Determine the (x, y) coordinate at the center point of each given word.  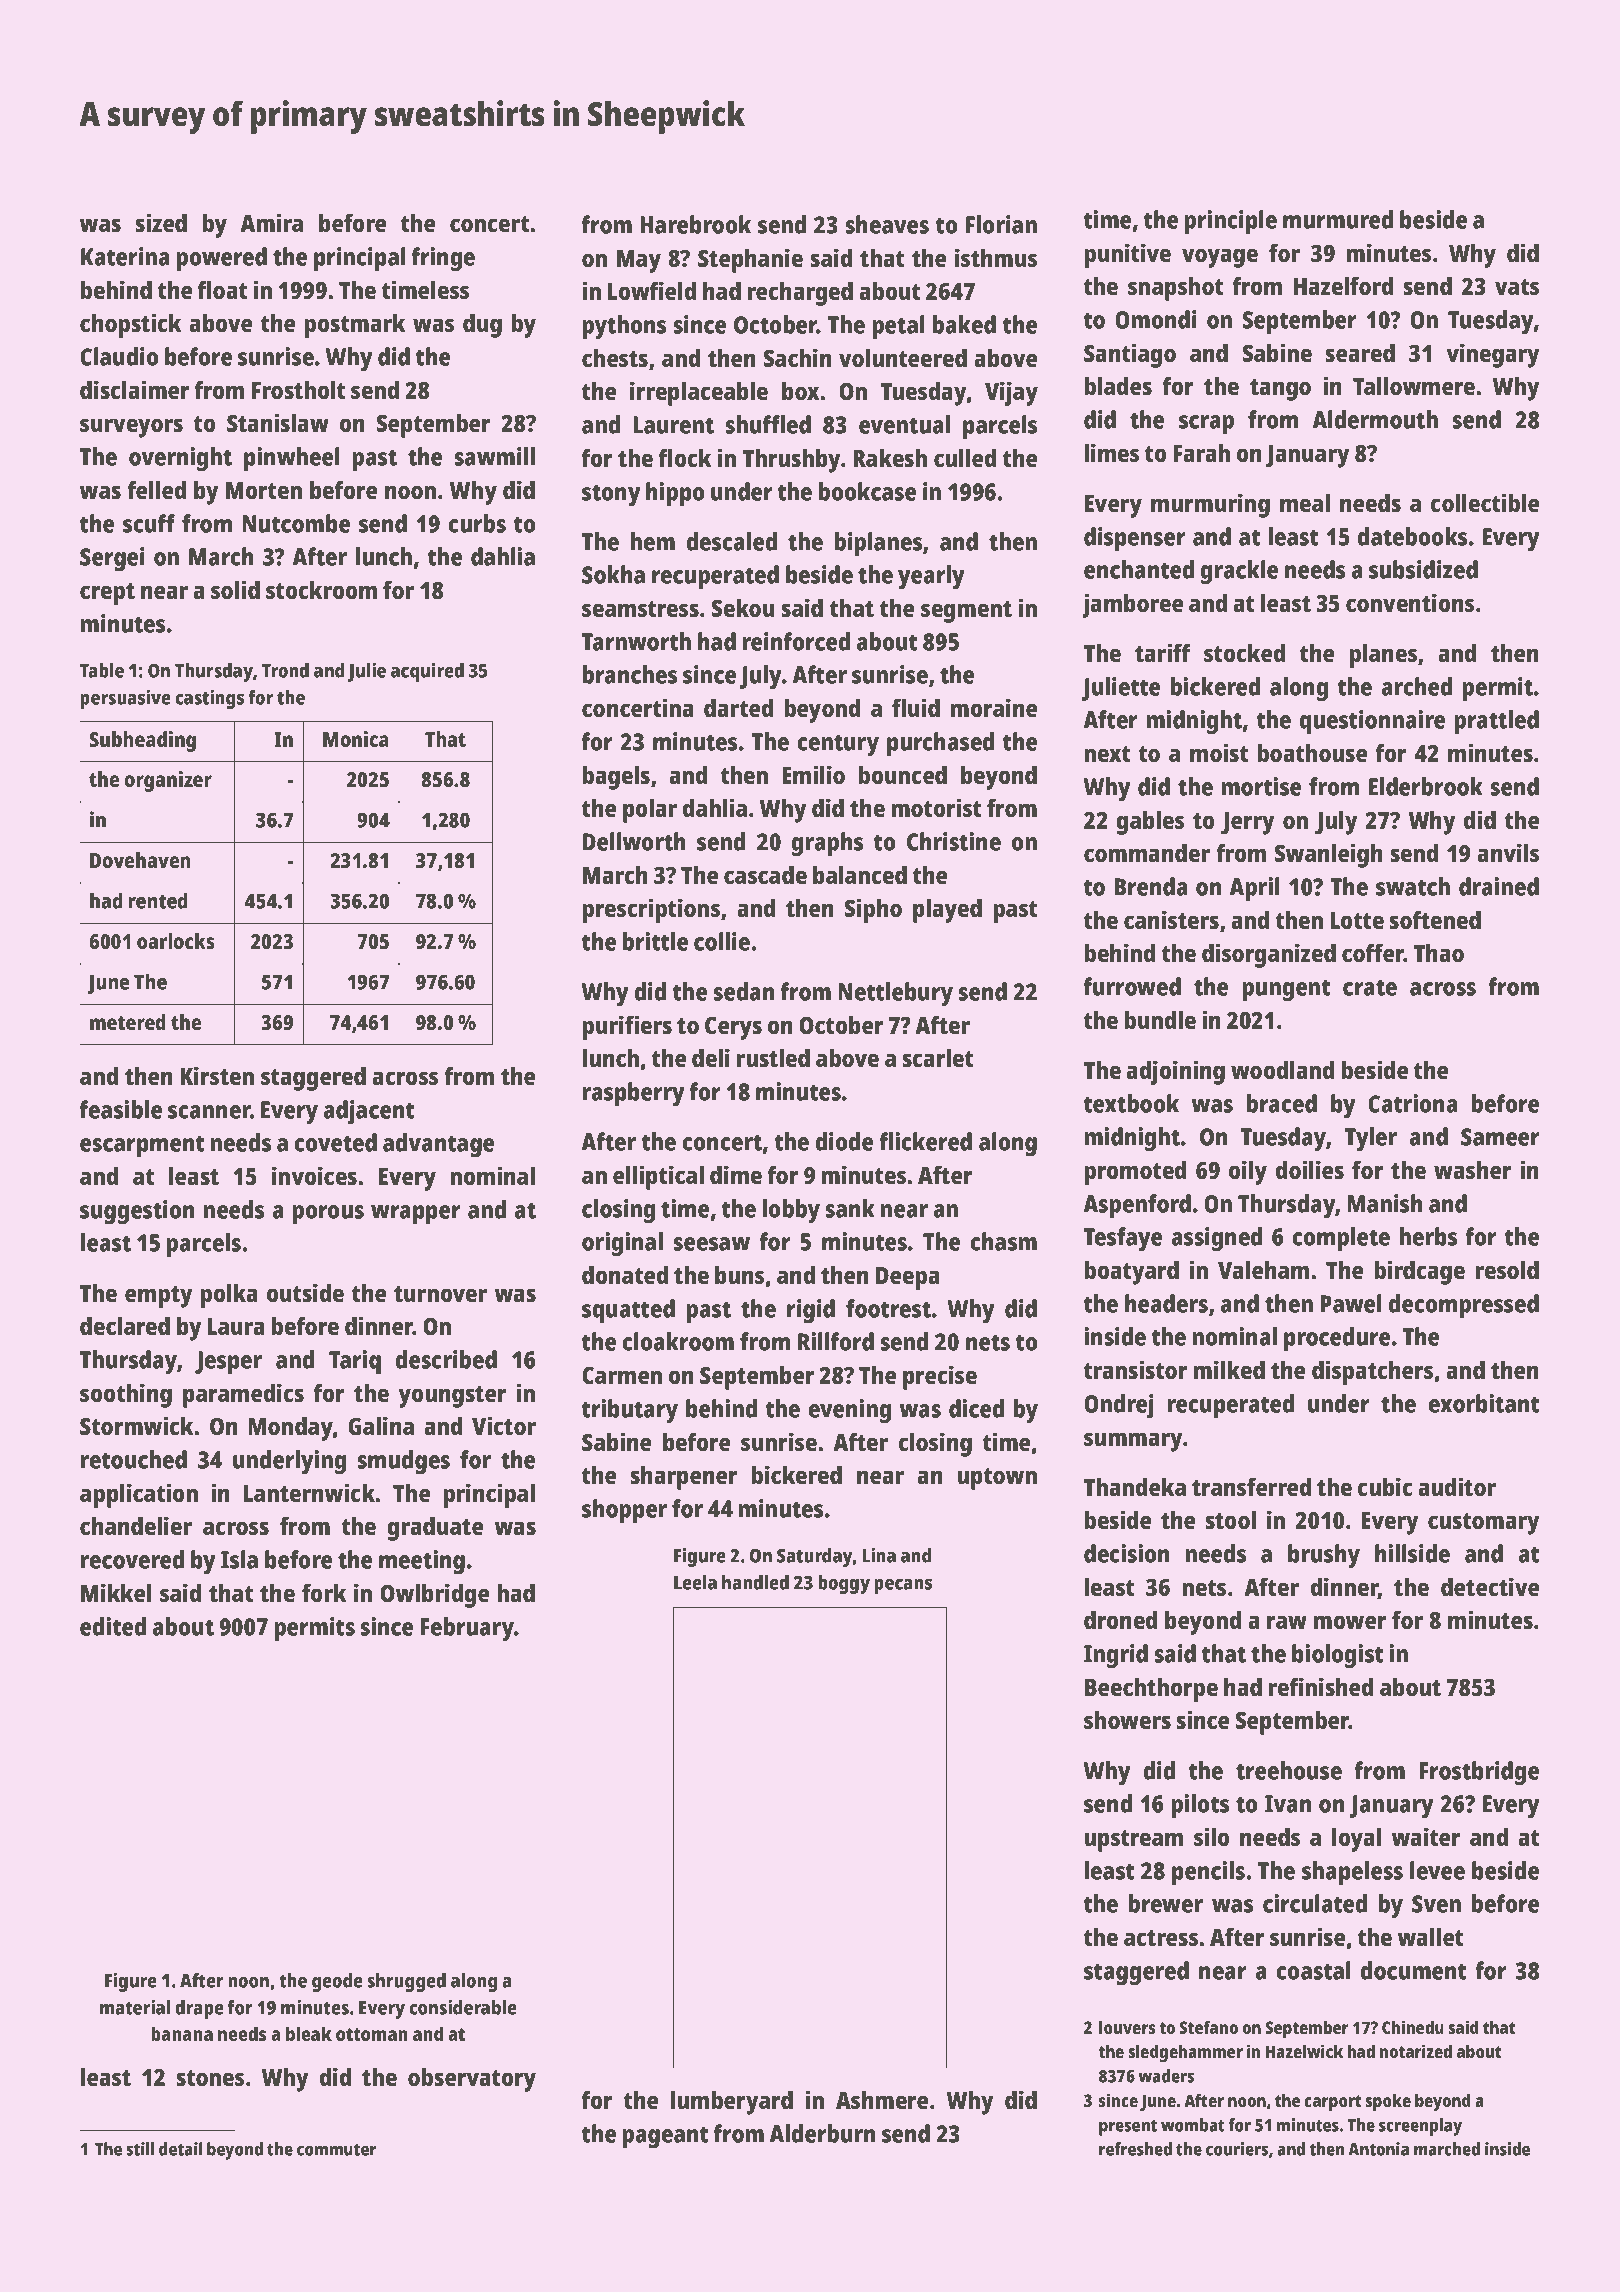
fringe (443, 259)
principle (1231, 222)
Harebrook (695, 224)
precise (940, 1377)
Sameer (1500, 1137)
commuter (337, 2150)
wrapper (416, 1214)
